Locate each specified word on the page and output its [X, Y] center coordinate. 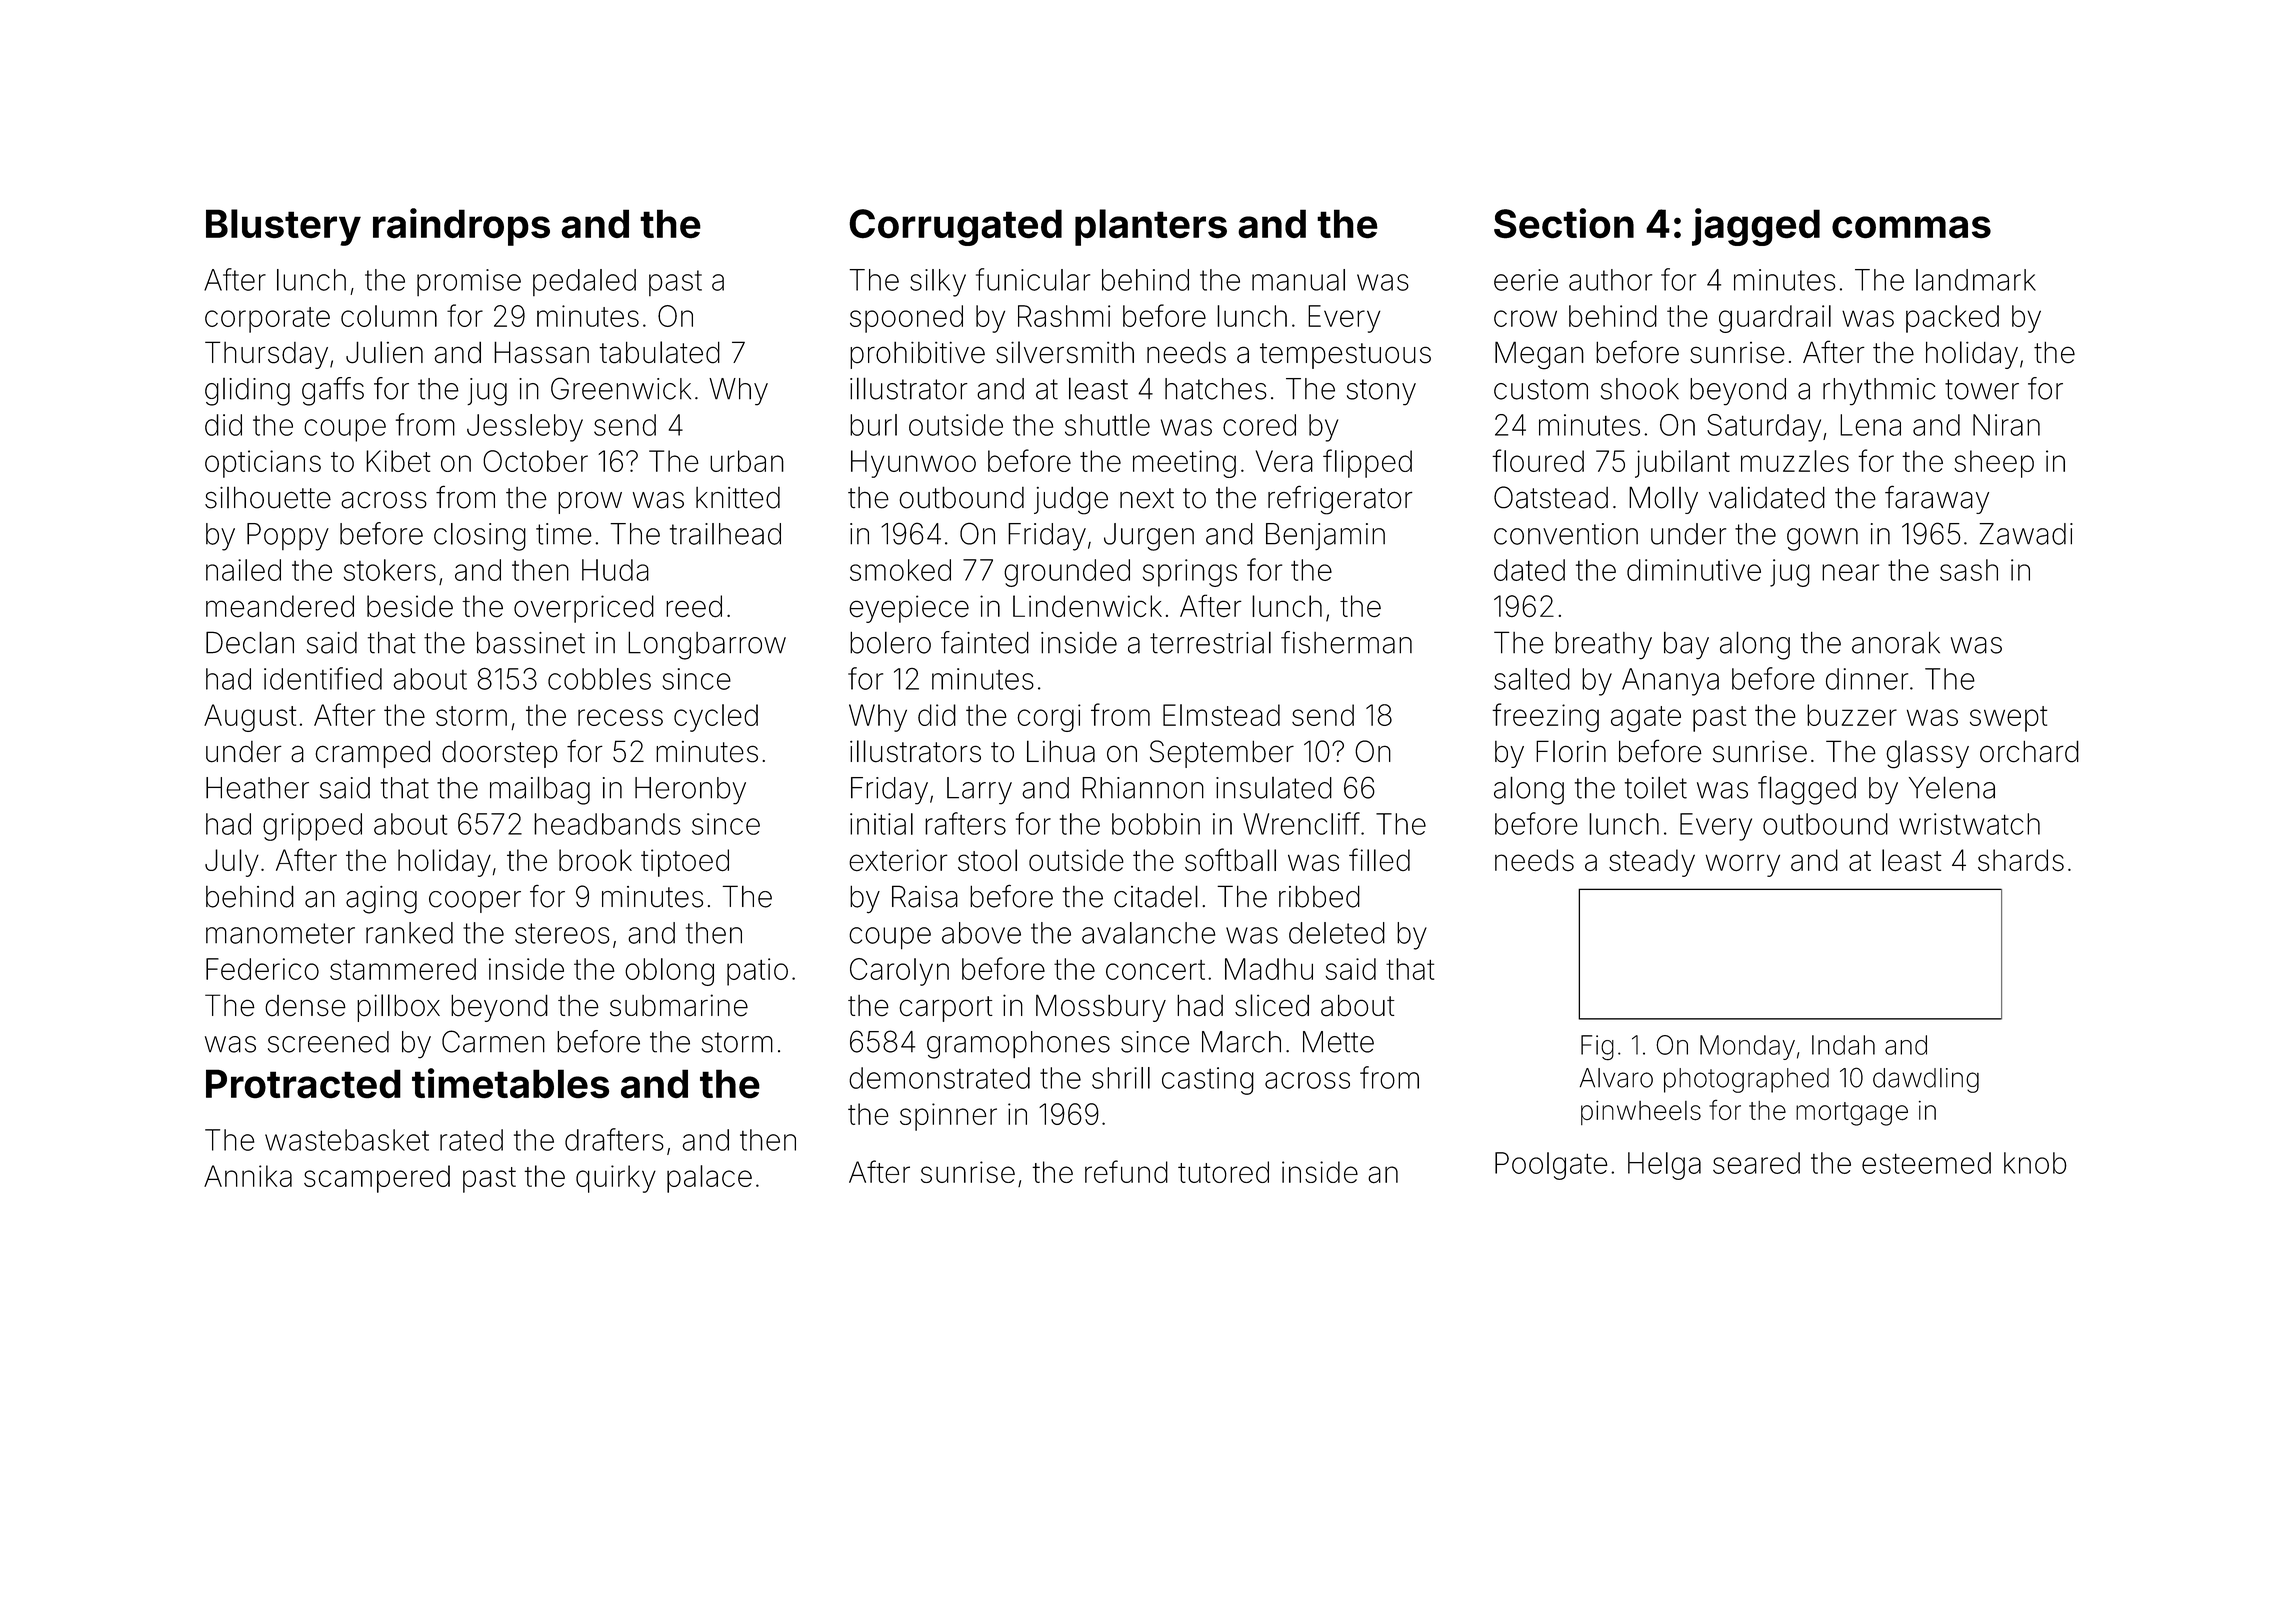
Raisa [925, 896]
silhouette [268, 497]
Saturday [1764, 428]
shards [2021, 860]
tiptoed [685, 863]
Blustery [283, 227]
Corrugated [955, 227]
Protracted [303, 1084]
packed [1952, 319]
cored [1259, 425]
